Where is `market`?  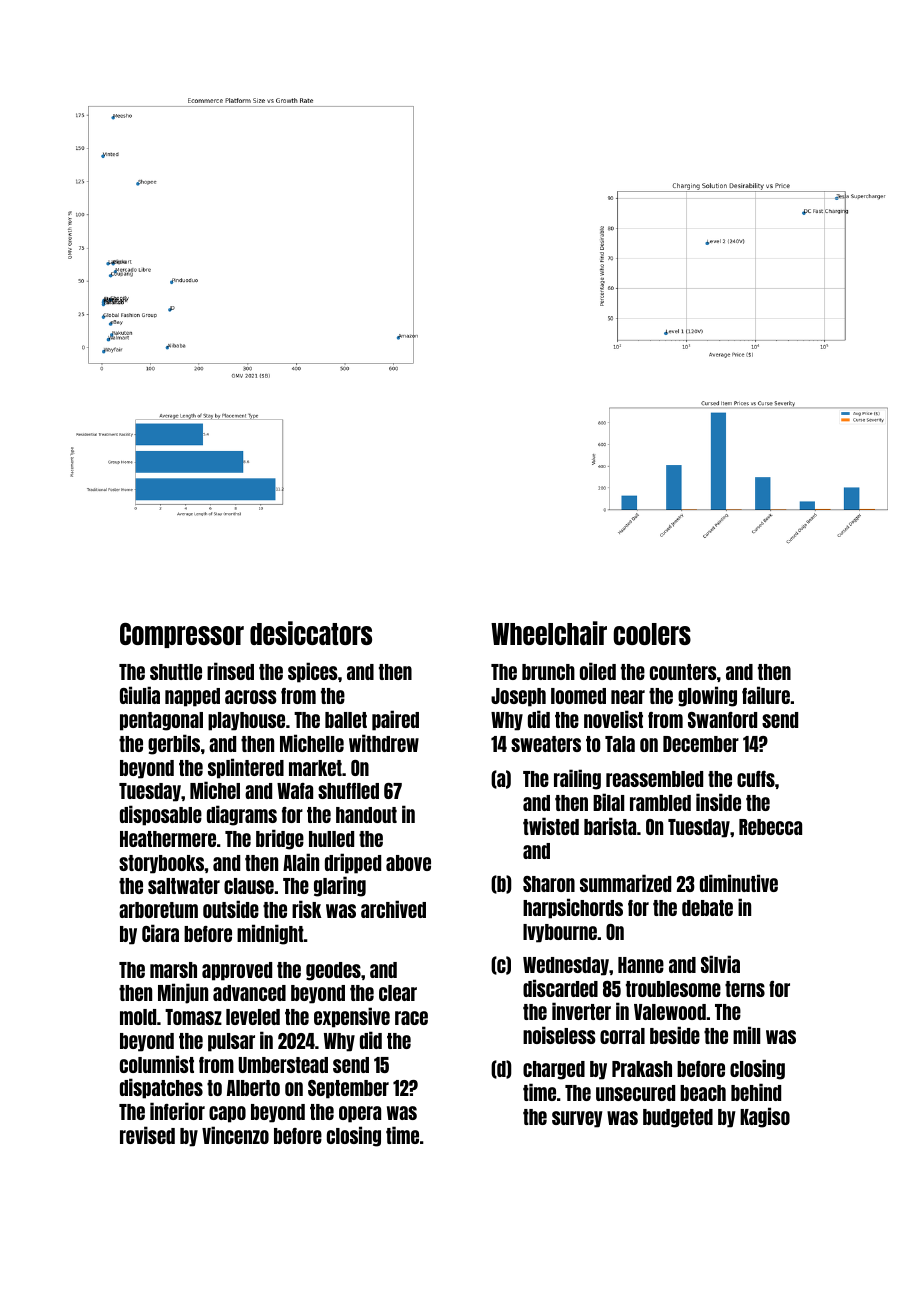 market is located at coordinates (315, 768).
